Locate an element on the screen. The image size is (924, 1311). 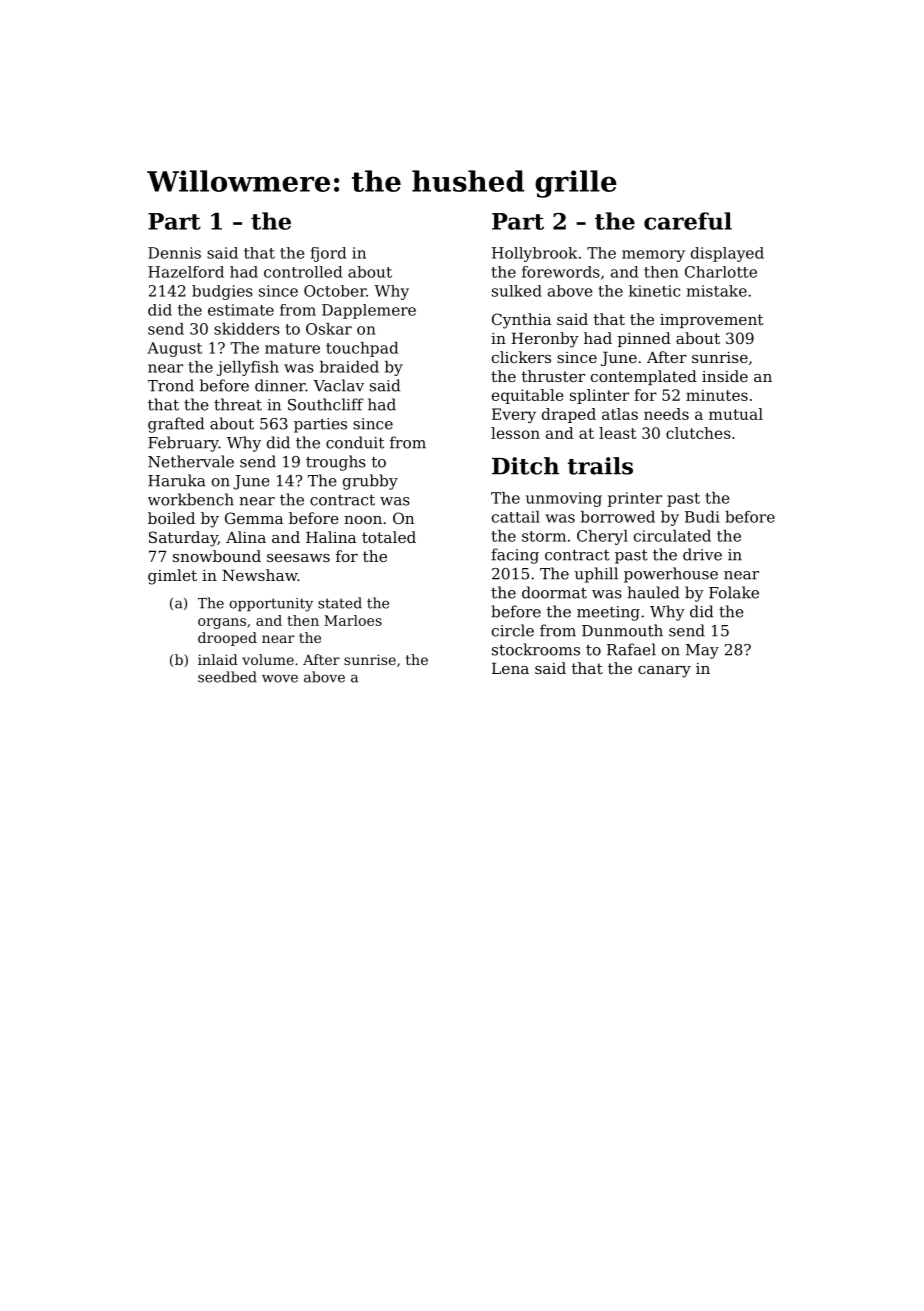
sulked is located at coordinates (517, 291).
